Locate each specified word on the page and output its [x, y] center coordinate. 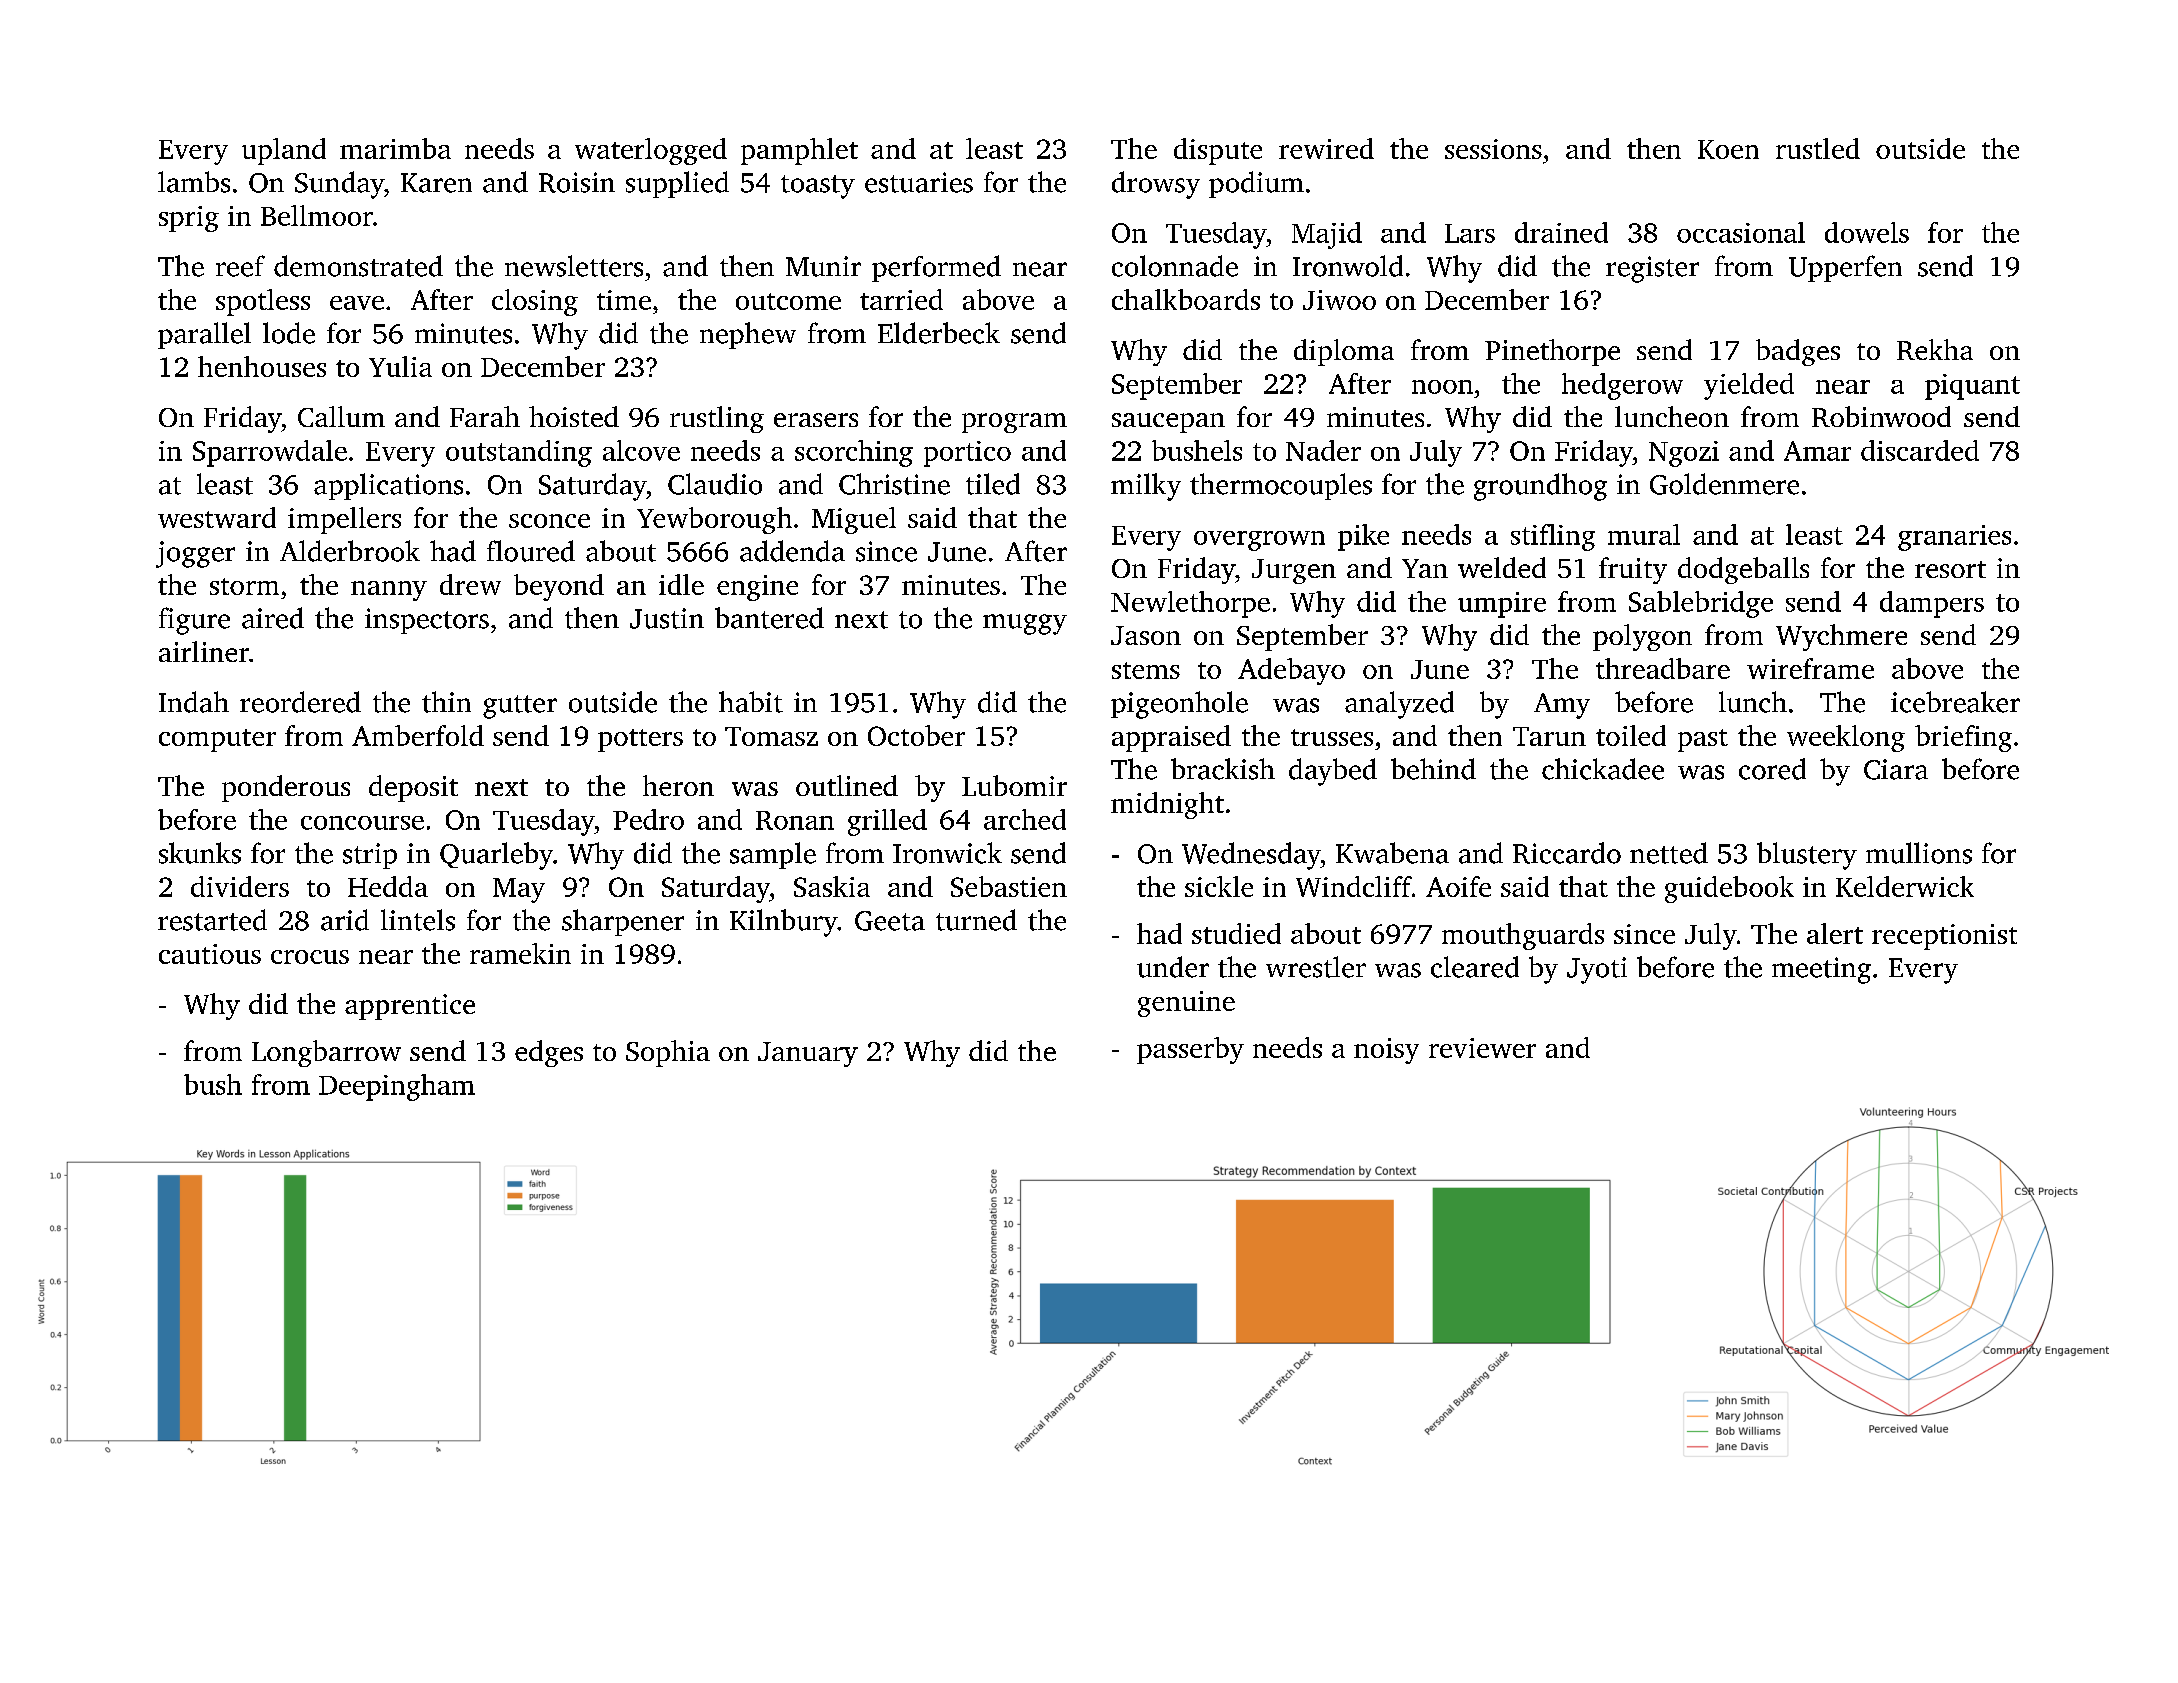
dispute [1218, 151]
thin [446, 702]
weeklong [1846, 738]
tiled [993, 484]
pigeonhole [1179, 705]
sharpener [623, 922]
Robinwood [1881, 416]
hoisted [574, 416]
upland [284, 151]
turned [976, 920]
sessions [1493, 149]
